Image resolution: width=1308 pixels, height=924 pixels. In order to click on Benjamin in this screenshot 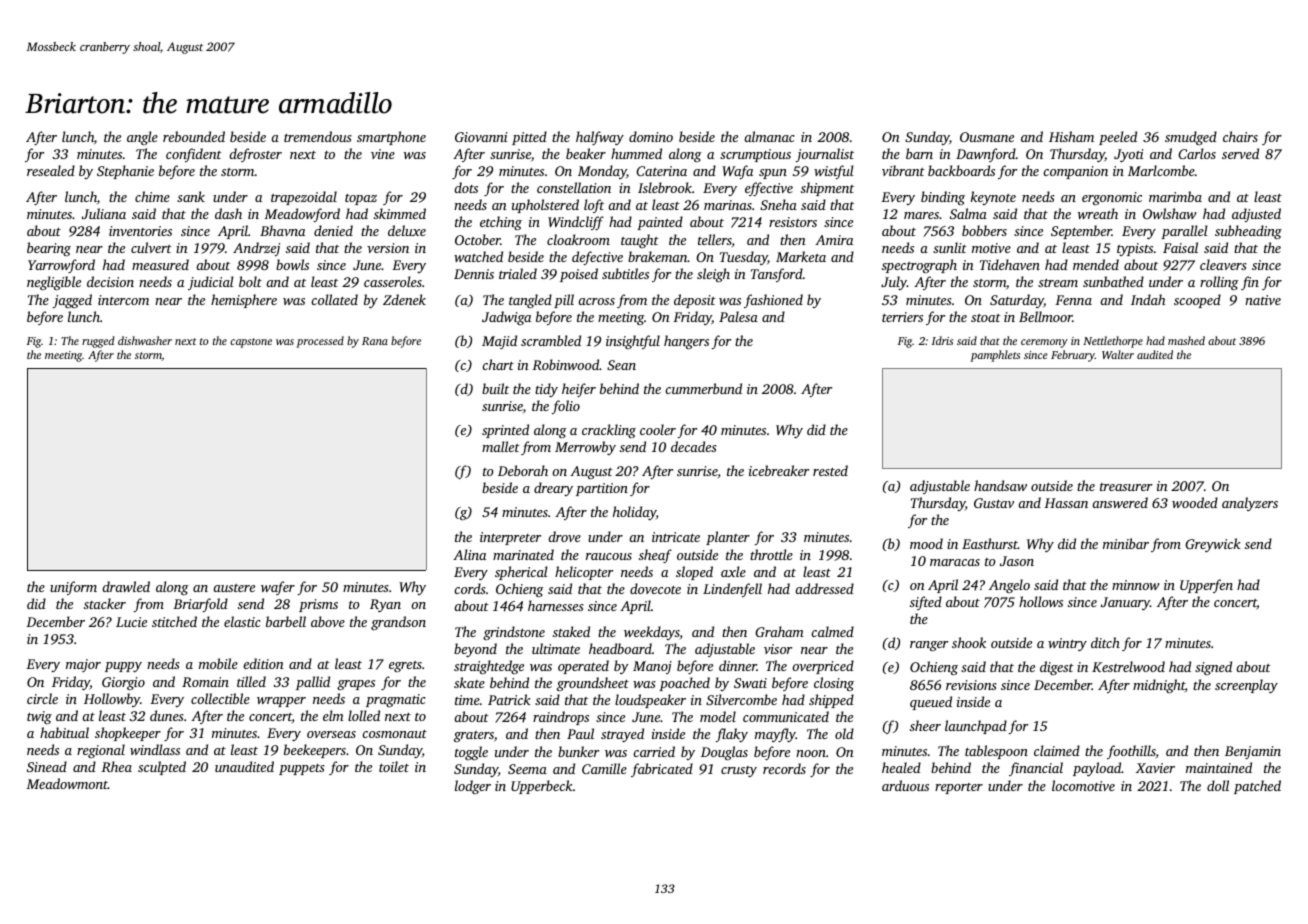, I will do `click(1253, 752)`.
